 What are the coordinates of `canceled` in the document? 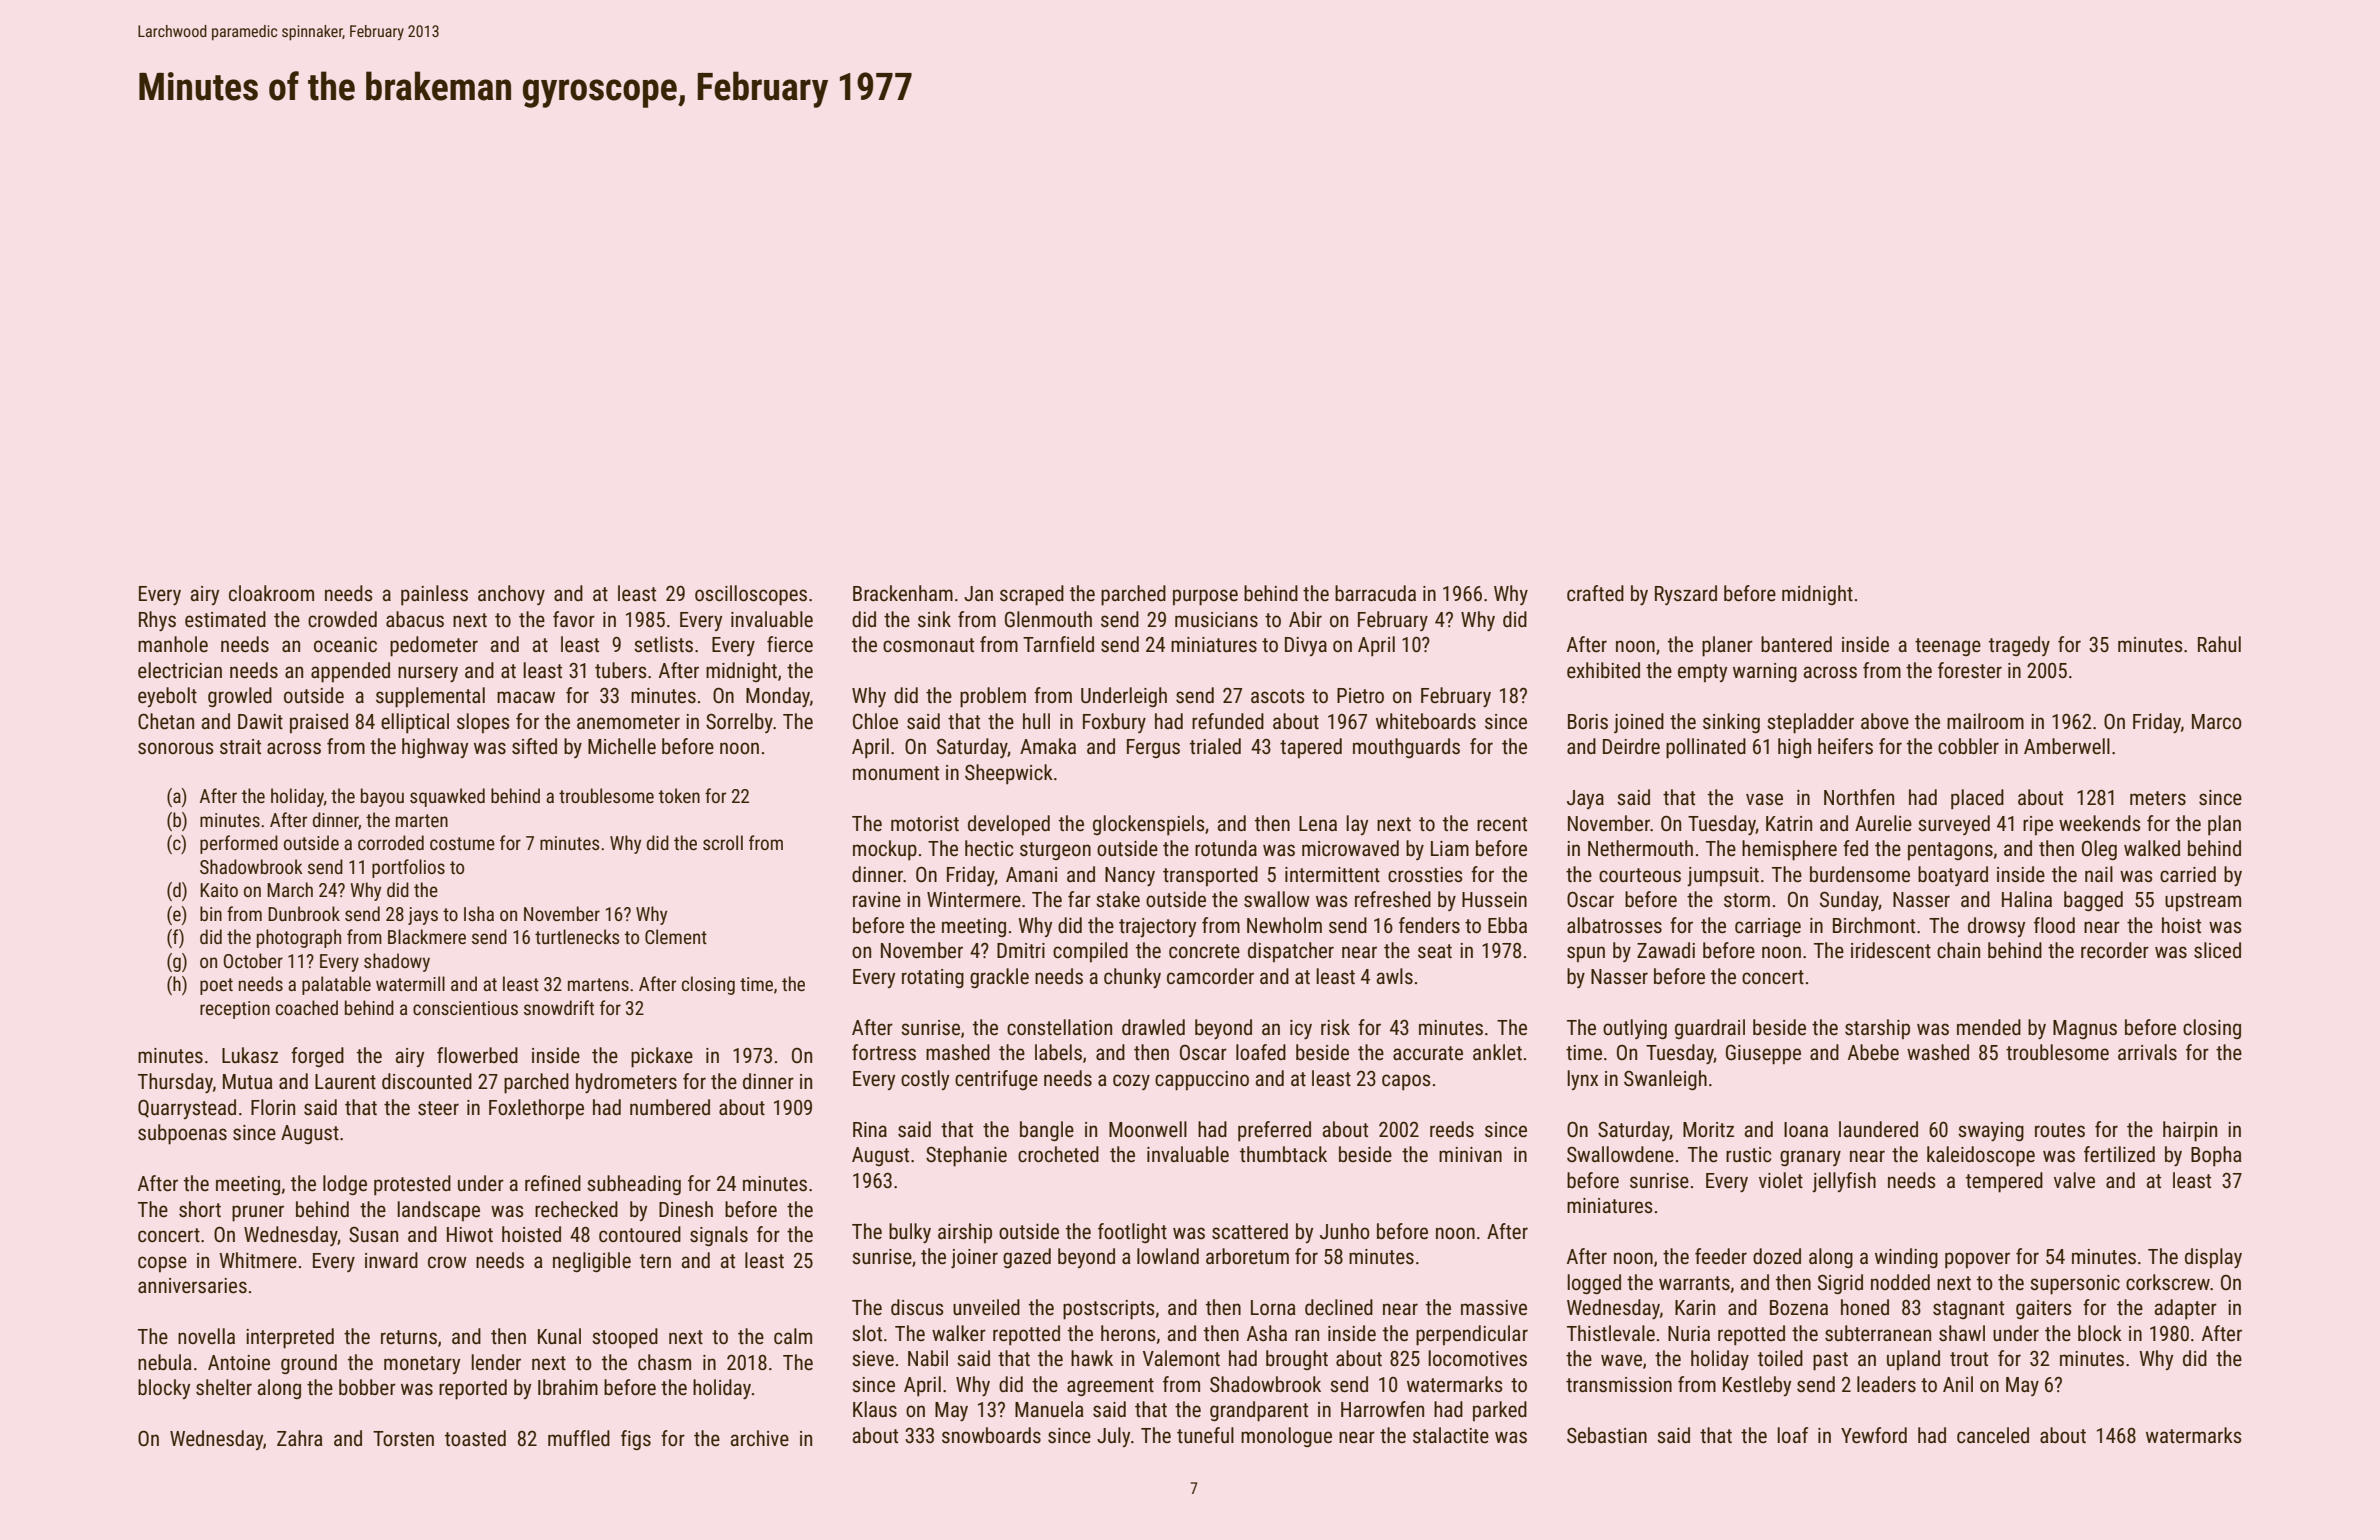 It's located at (1993, 1435).
